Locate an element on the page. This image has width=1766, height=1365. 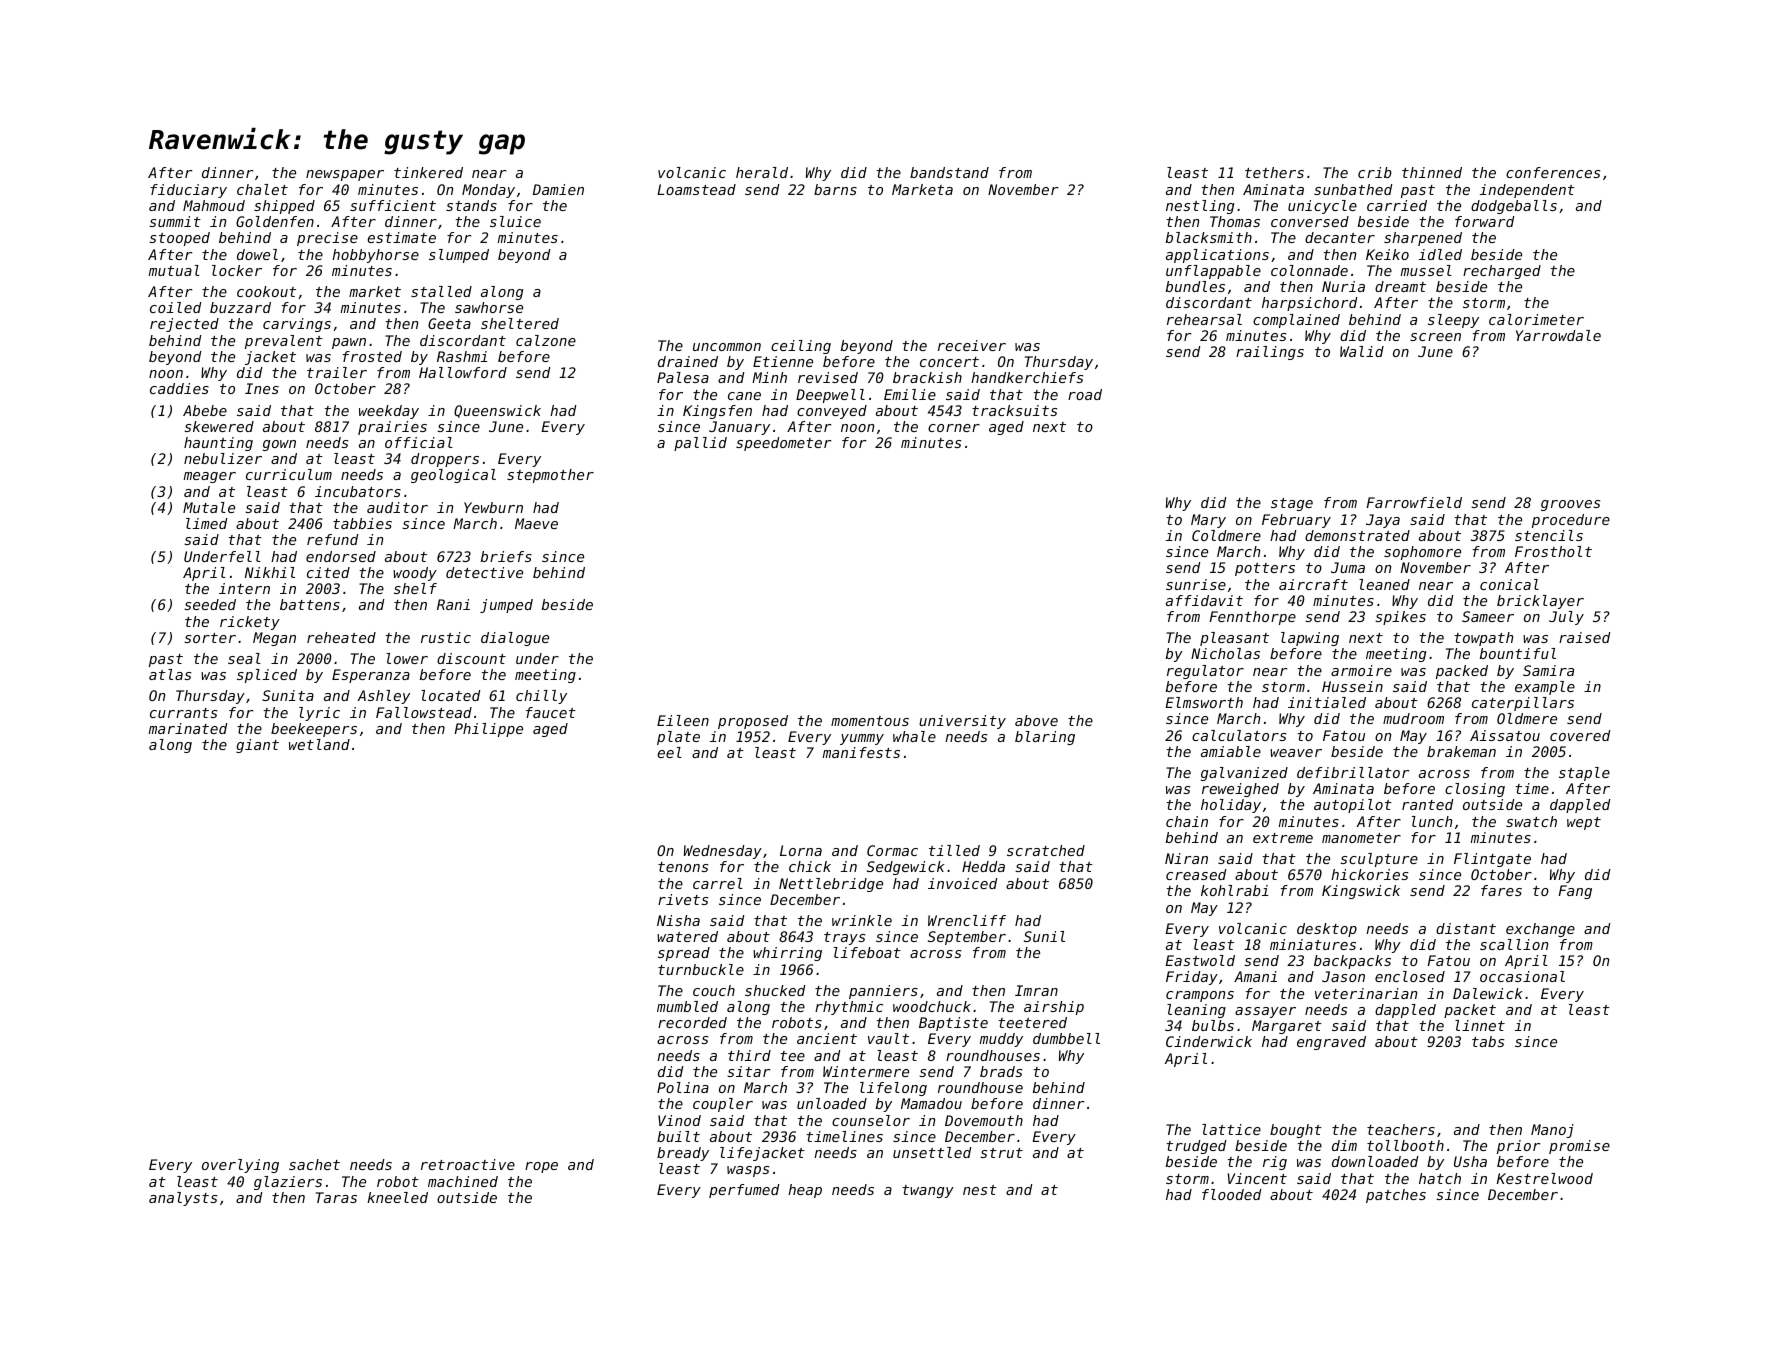
Loamstead is located at coordinates (696, 189).
